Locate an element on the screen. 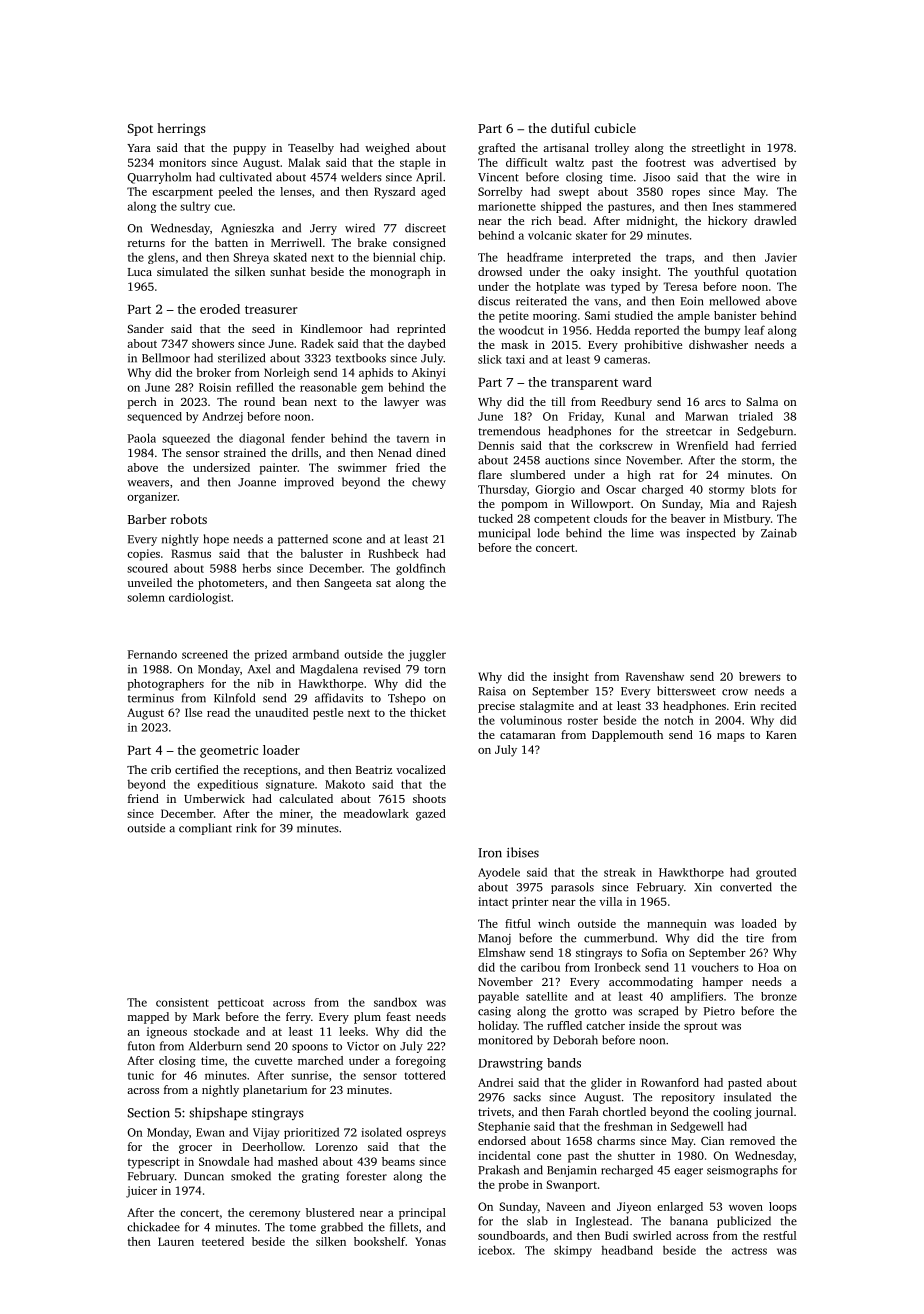 The image size is (924, 1314). sterilized is located at coordinates (241, 358).
